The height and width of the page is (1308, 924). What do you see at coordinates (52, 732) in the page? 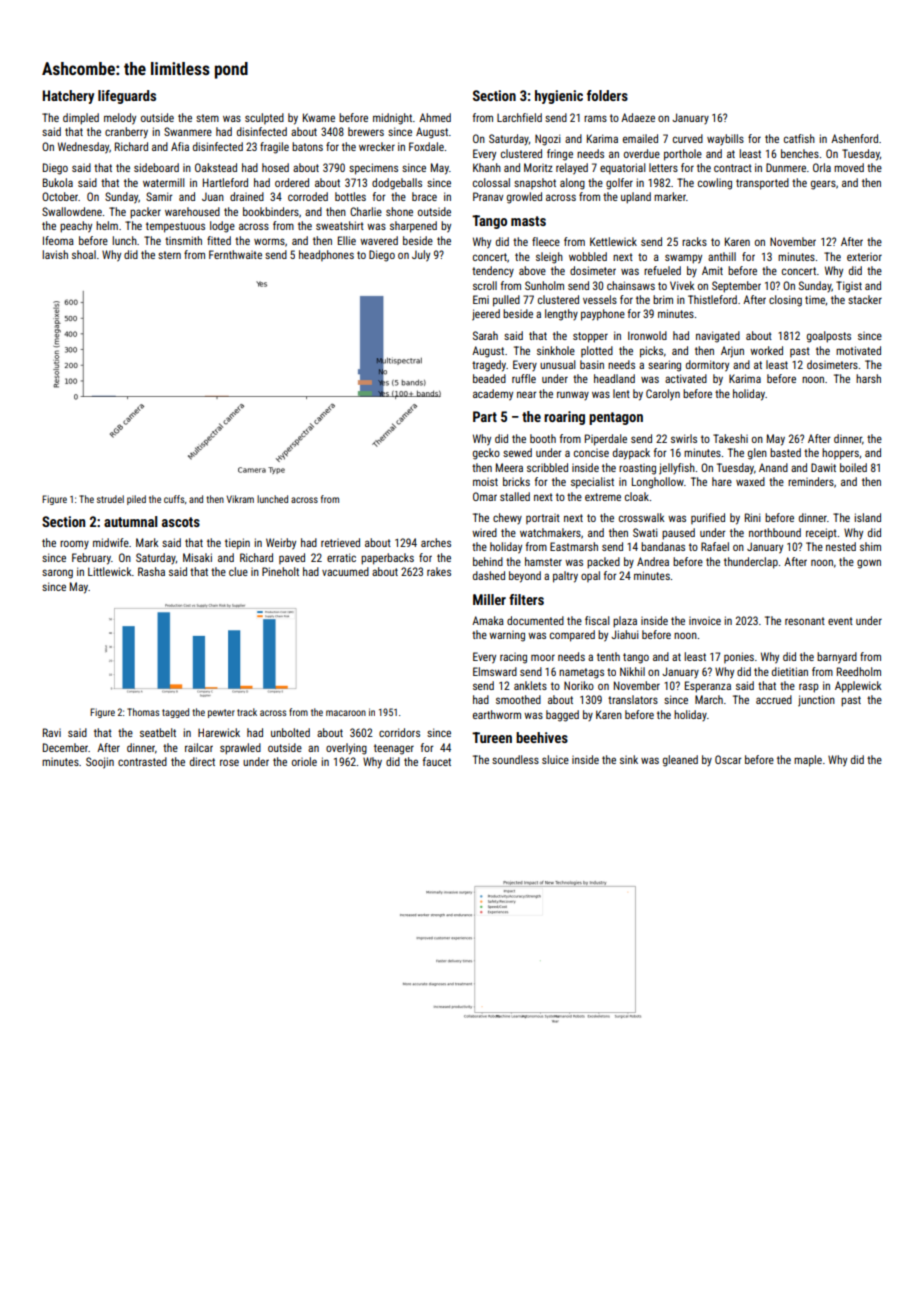
I see `Ravi` at bounding box center [52, 732].
